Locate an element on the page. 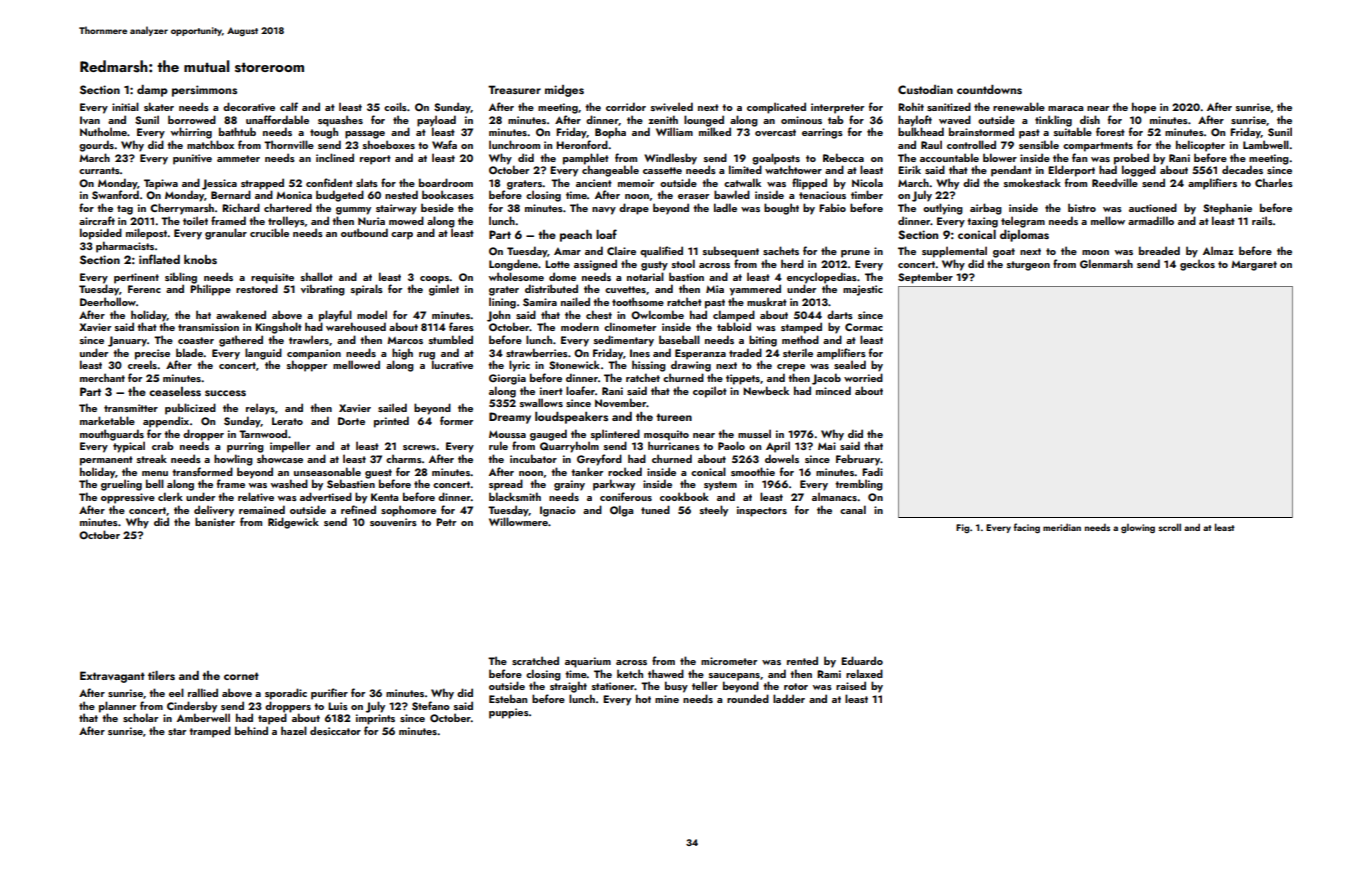  Margaret is located at coordinates (1254, 266).
